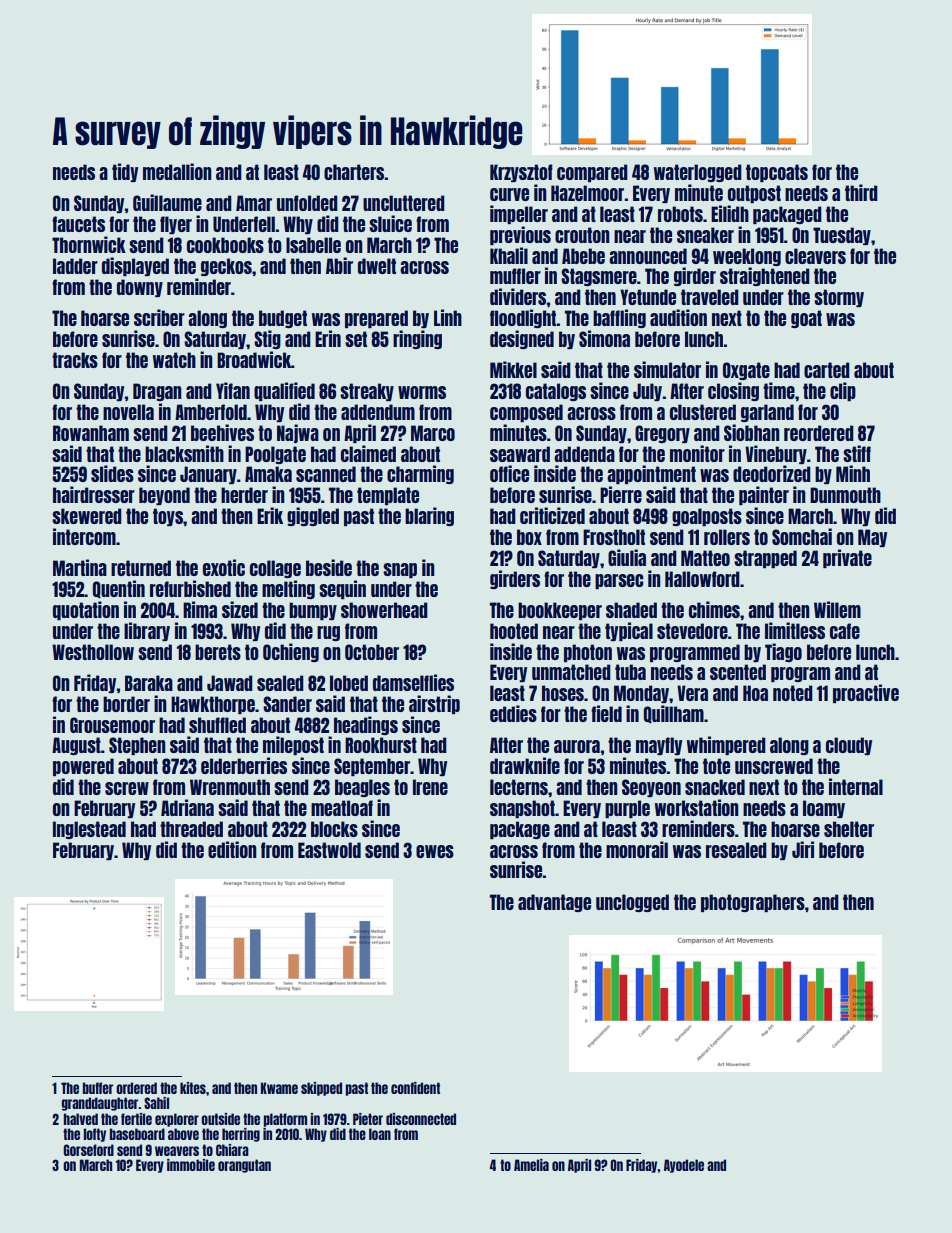 Image resolution: width=952 pixels, height=1233 pixels. I want to click on edition, so click(232, 849).
